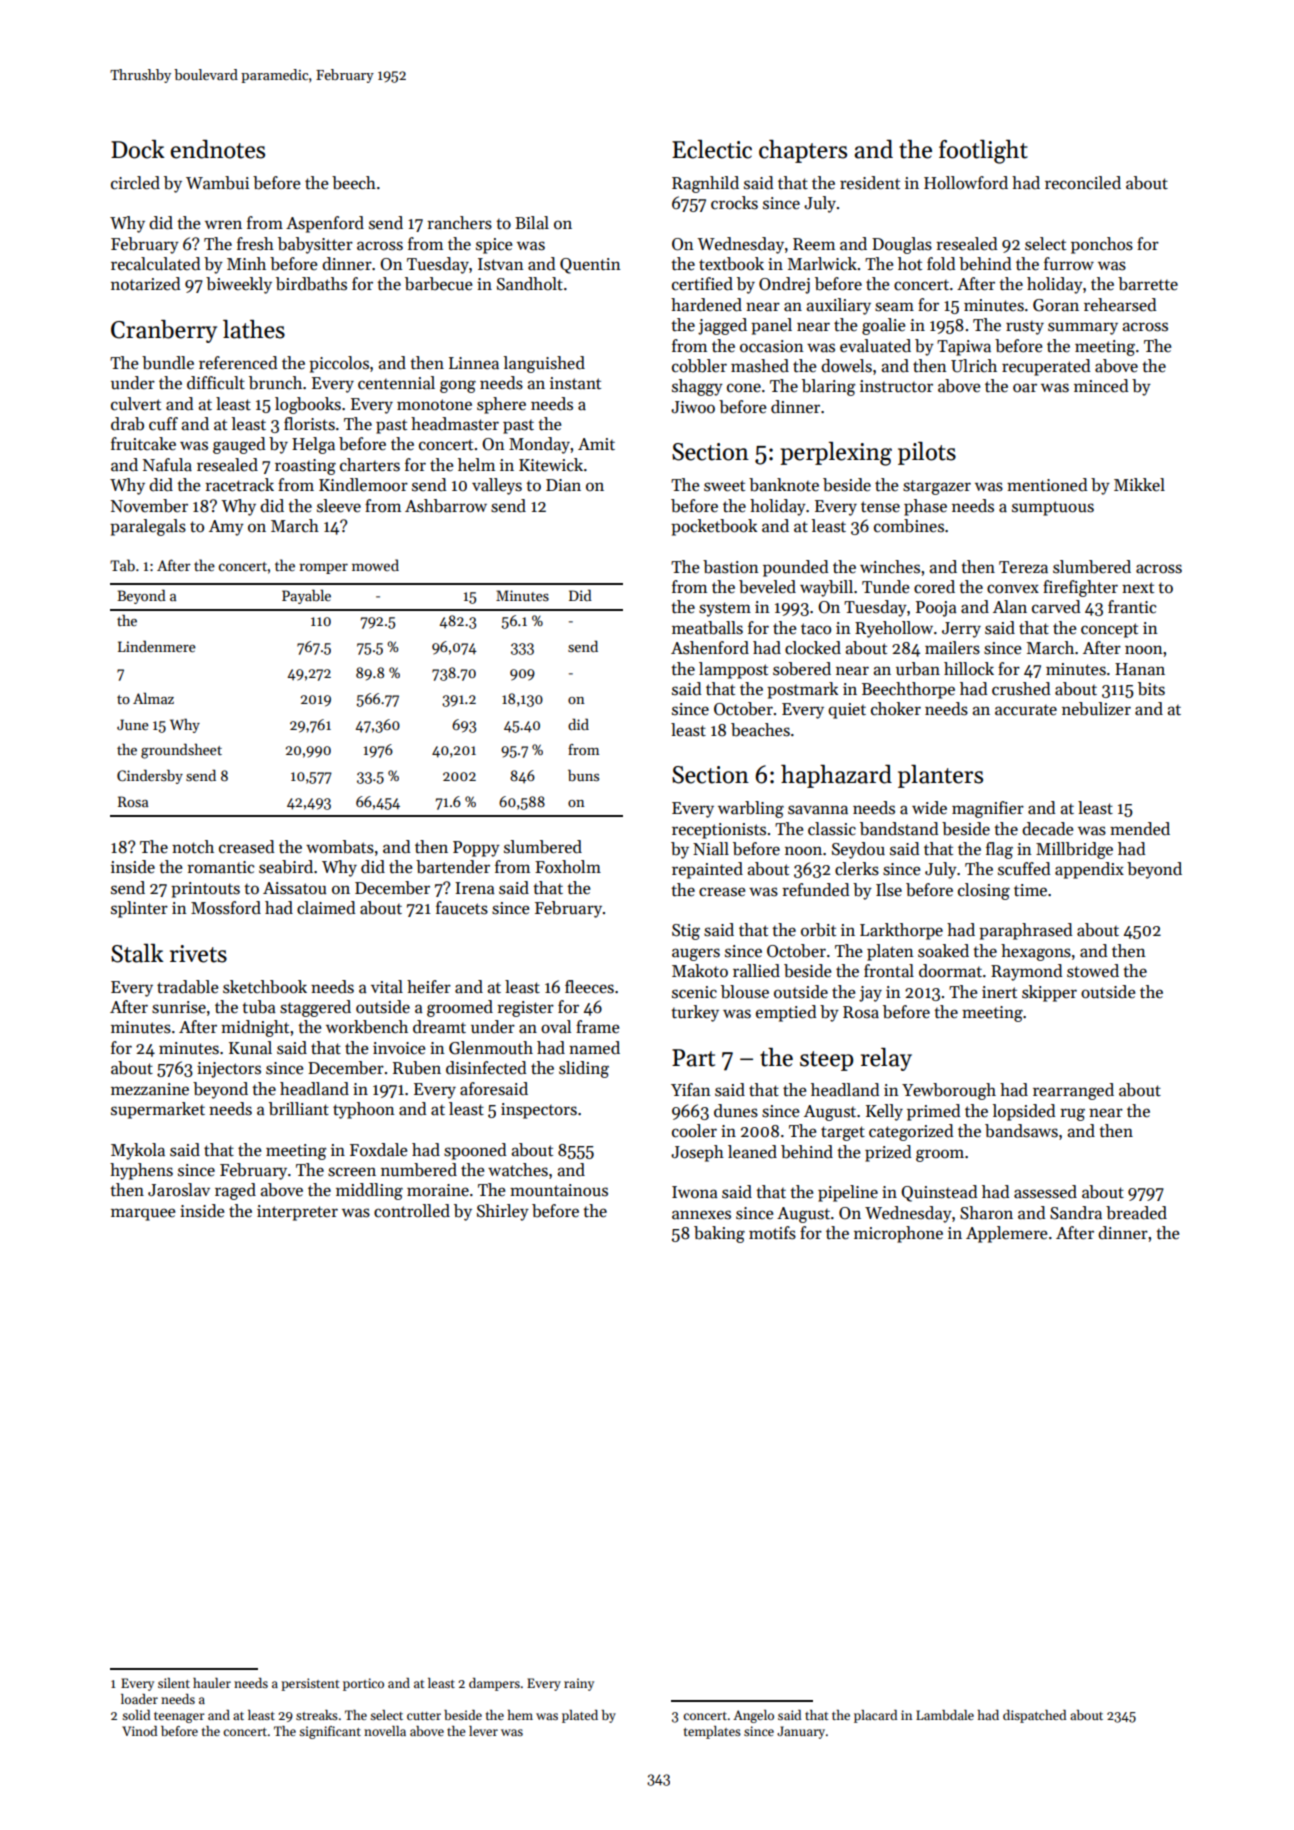 This screenshot has height=1830, width=1294. I want to click on Yewborough, so click(949, 1091).
